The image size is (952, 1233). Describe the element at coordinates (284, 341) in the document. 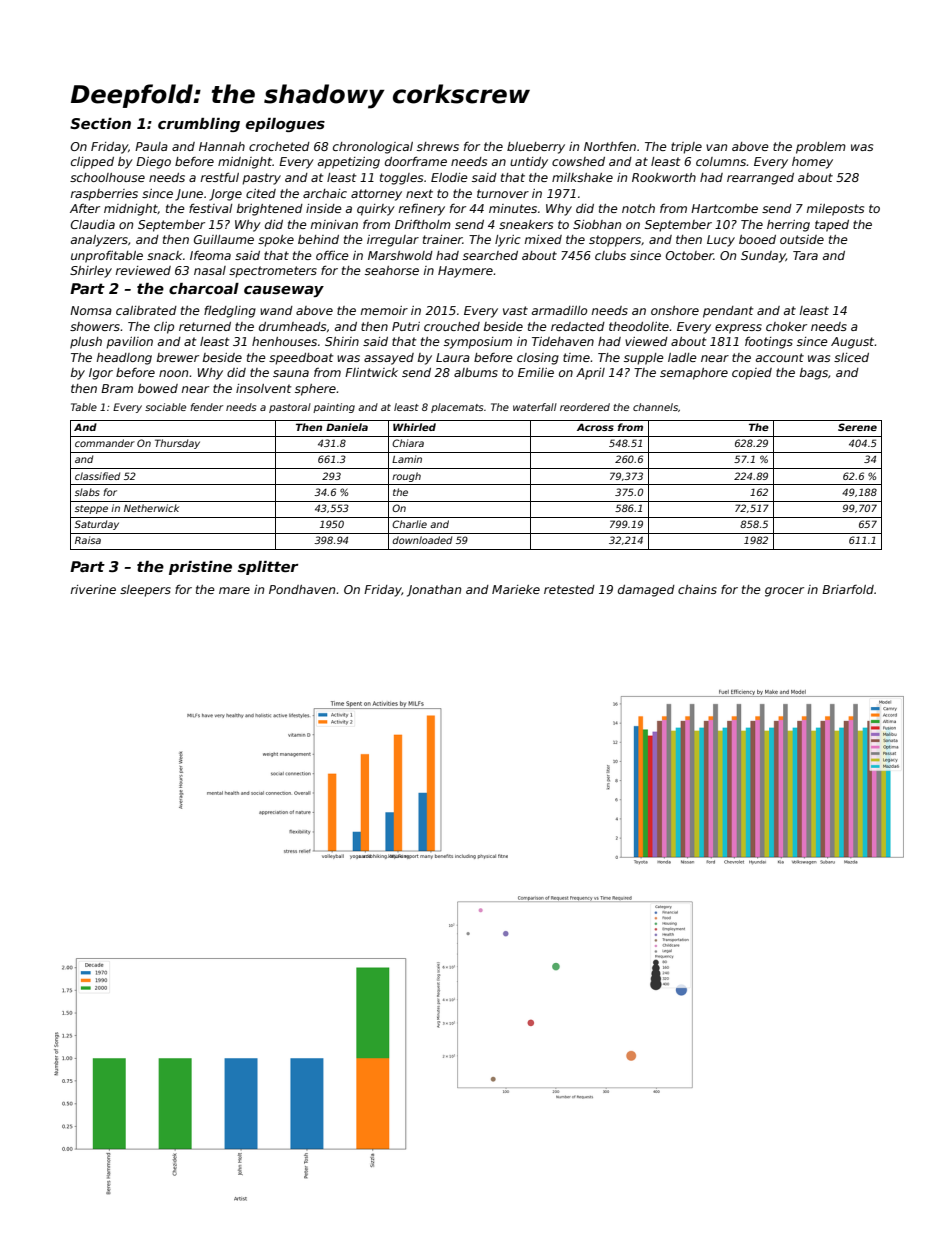

I see `henhouses` at that location.
